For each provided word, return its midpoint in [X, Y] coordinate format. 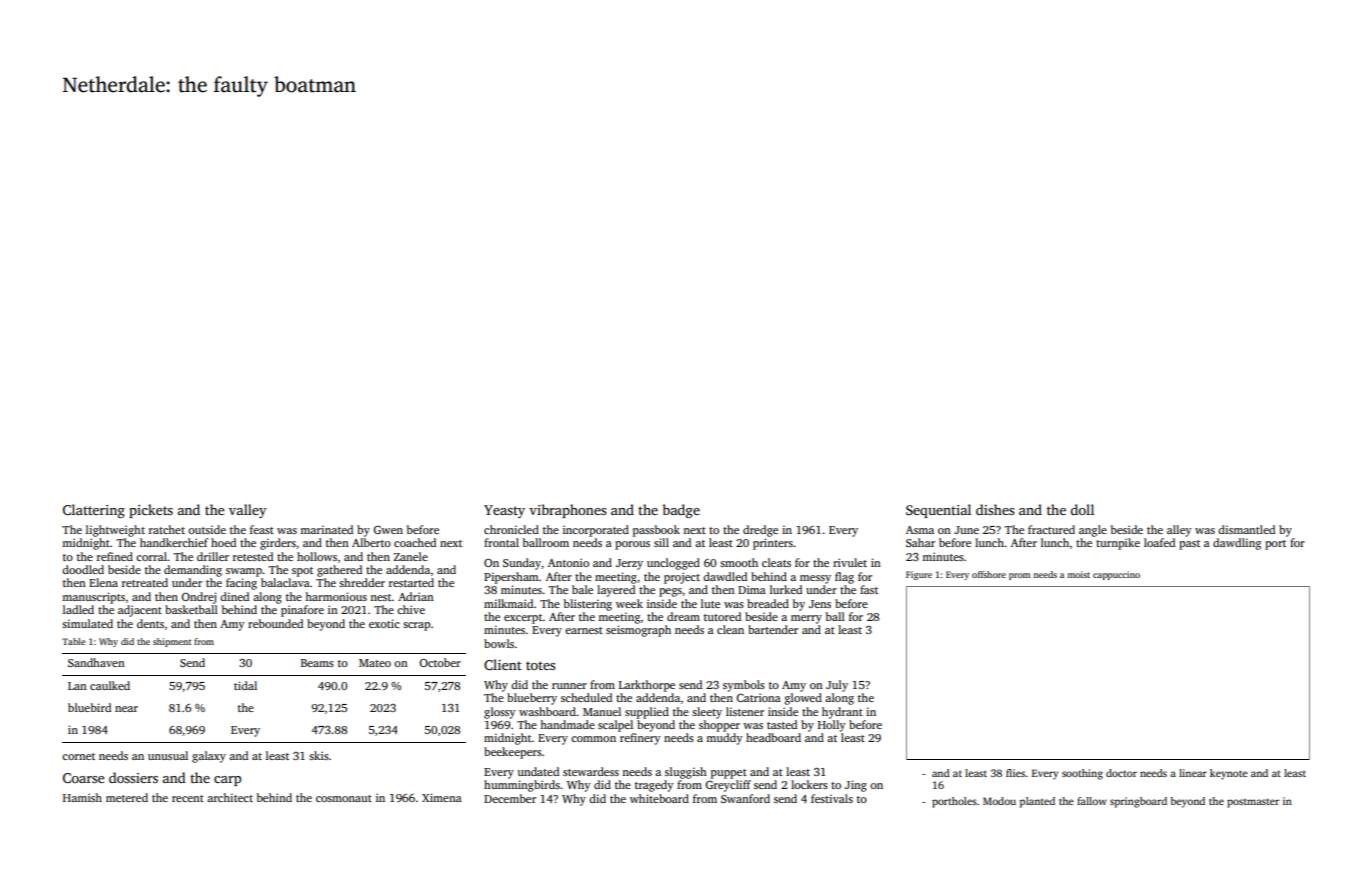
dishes [995, 509]
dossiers [133, 777]
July [837, 686]
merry [806, 619]
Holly [832, 726]
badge [681, 511]
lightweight [115, 531]
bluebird [89, 707]
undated [538, 771]
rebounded [275, 623]
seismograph [638, 631]
